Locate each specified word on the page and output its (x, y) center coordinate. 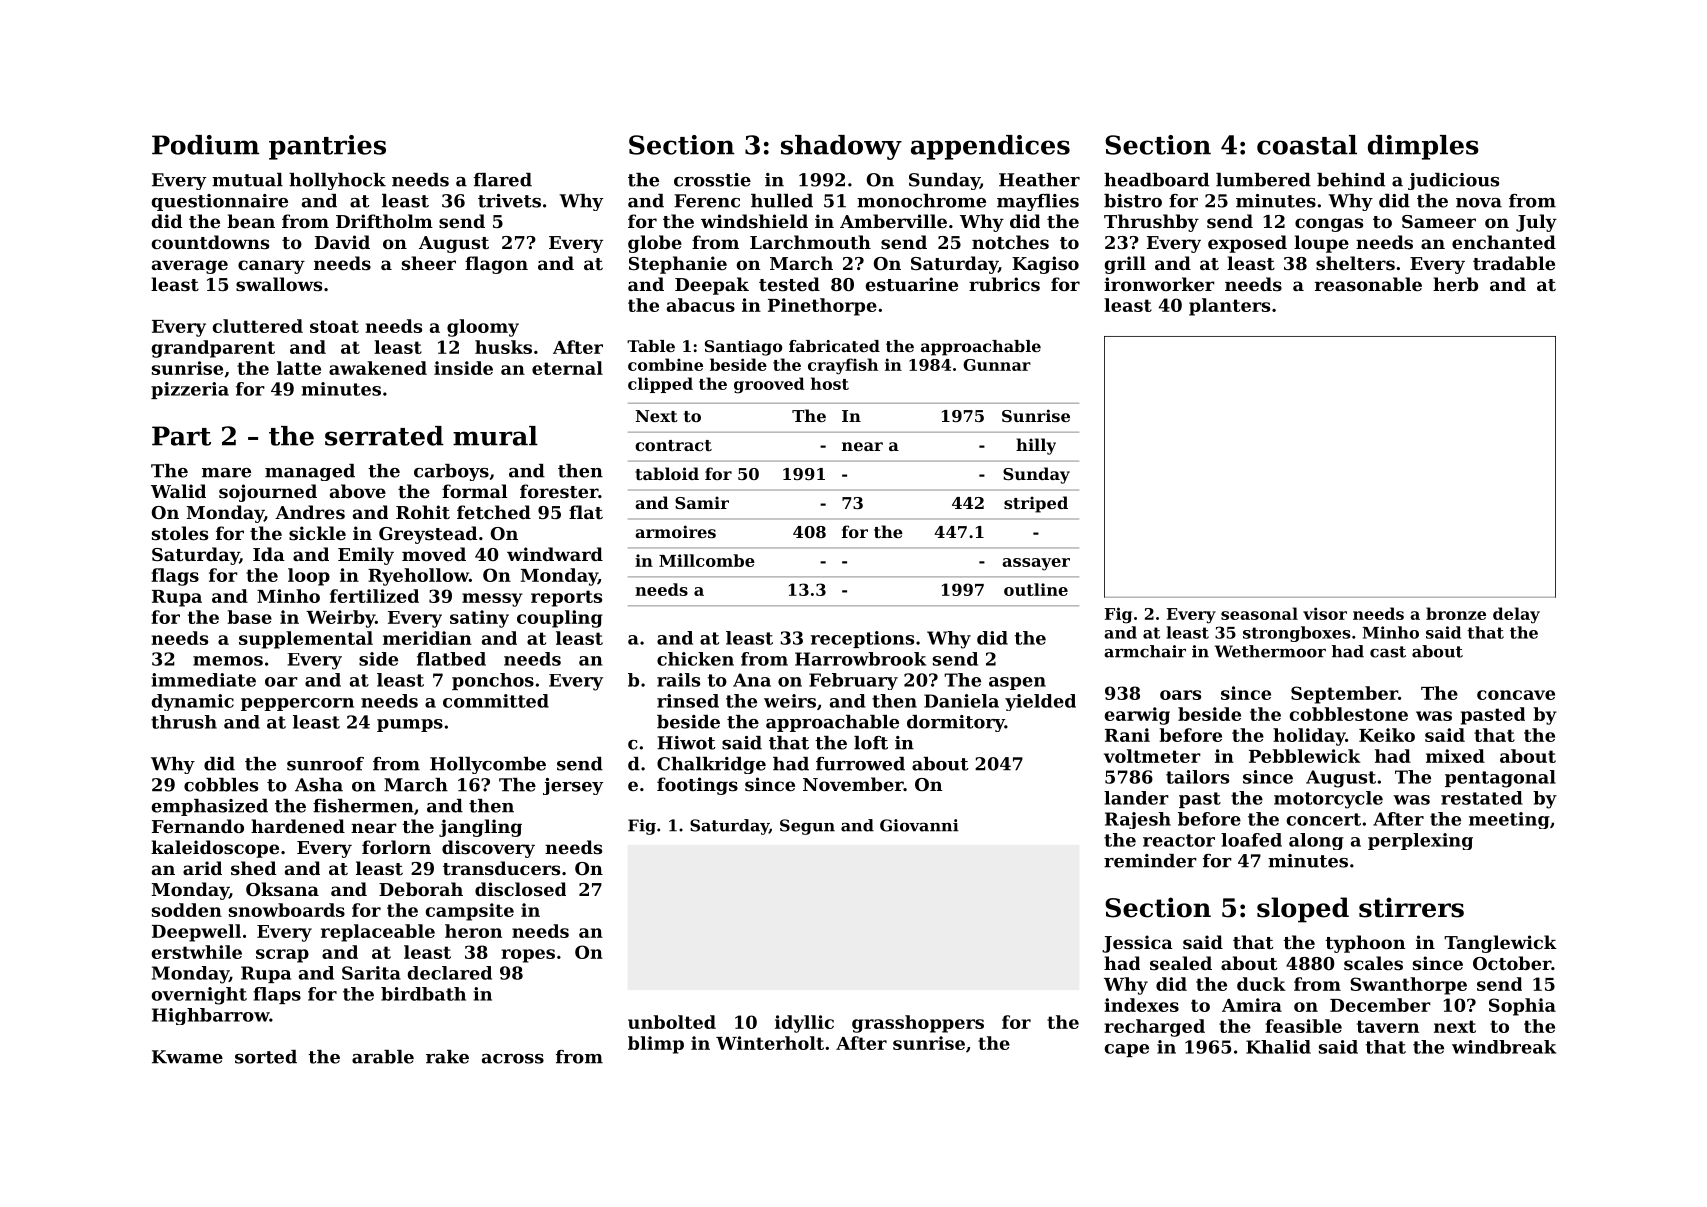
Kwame (187, 1057)
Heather (1039, 180)
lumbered (1263, 180)
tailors (1197, 777)
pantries (327, 147)
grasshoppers (918, 1024)
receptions (862, 639)
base (249, 617)
